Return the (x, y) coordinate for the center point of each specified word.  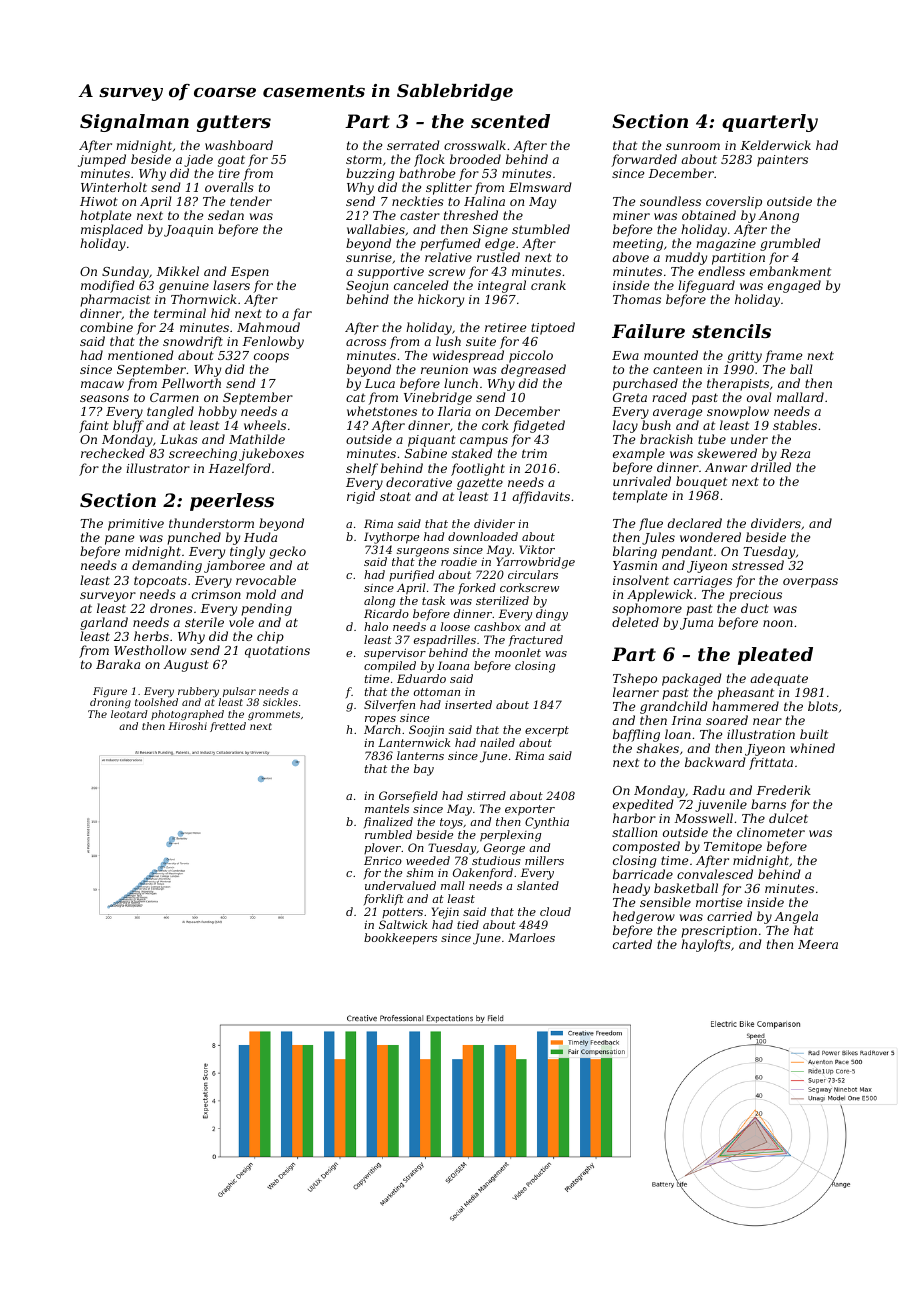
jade (198, 160)
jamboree (234, 567)
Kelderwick (776, 145)
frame (783, 356)
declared (695, 523)
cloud (555, 911)
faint (94, 426)
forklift (384, 900)
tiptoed (553, 328)
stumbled (541, 229)
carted (632, 944)
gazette (480, 484)
